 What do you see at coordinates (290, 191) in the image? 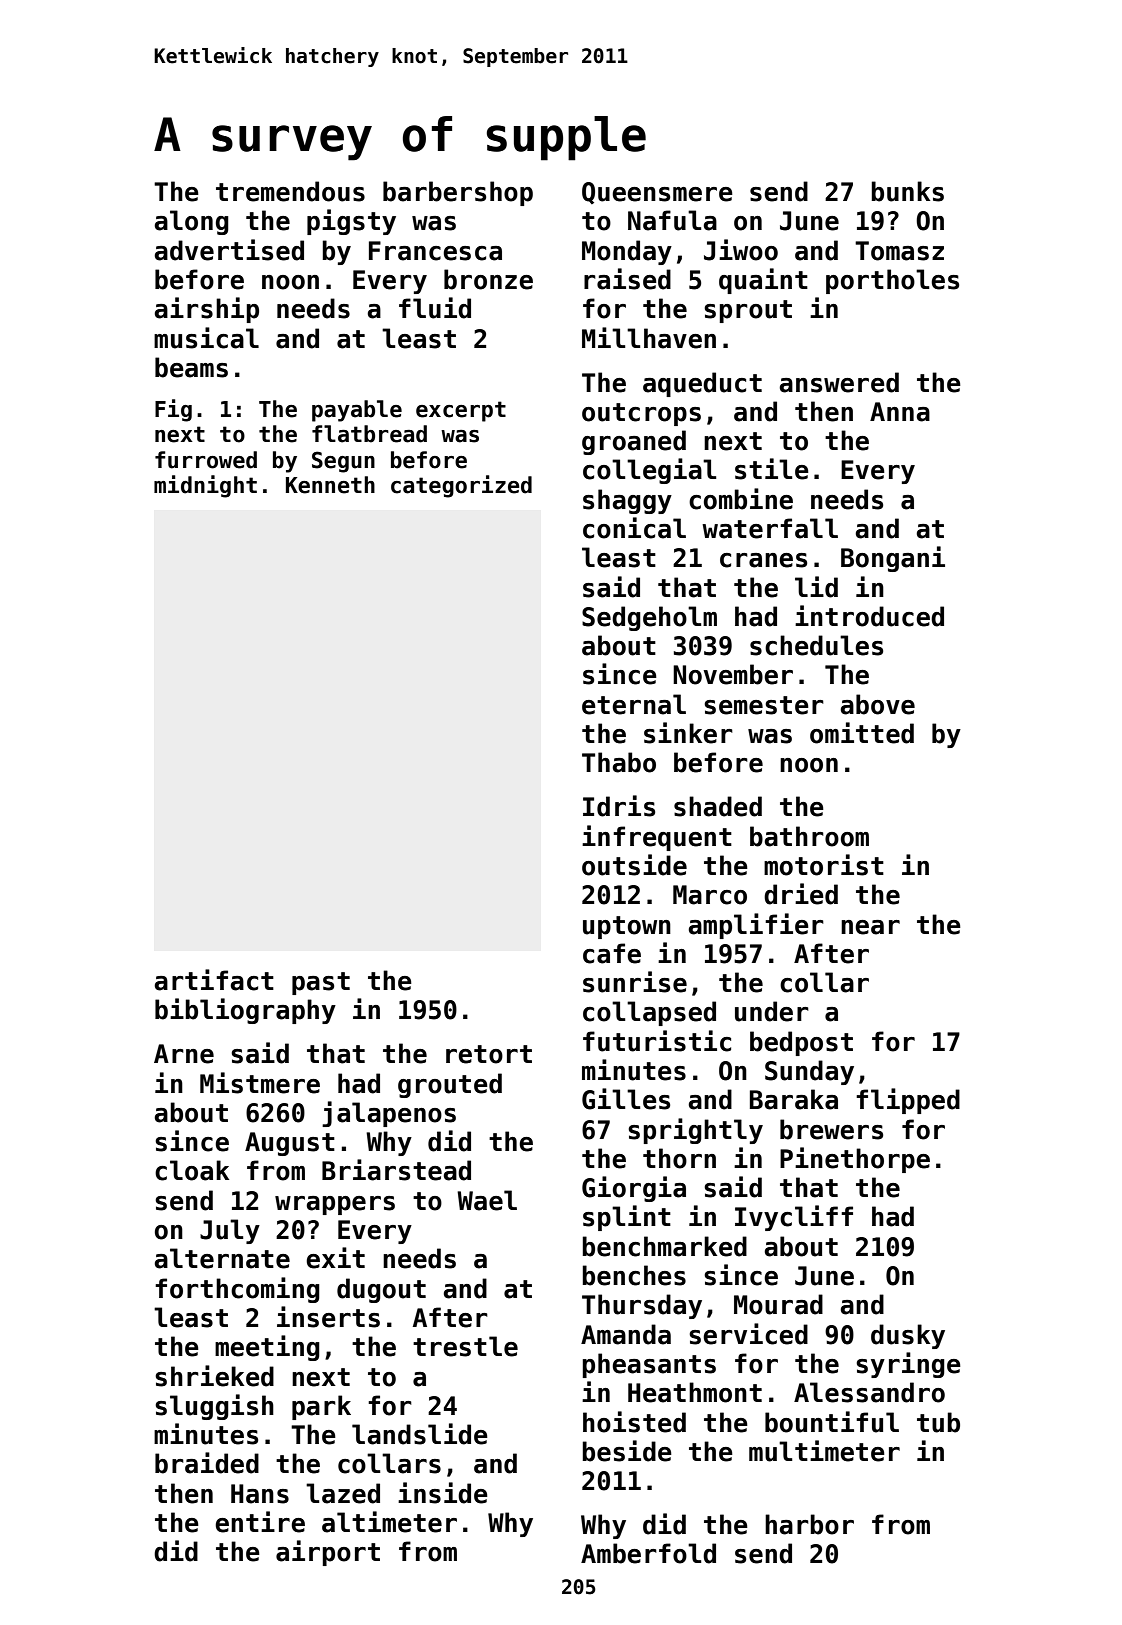
I see `tremendous` at bounding box center [290, 191].
